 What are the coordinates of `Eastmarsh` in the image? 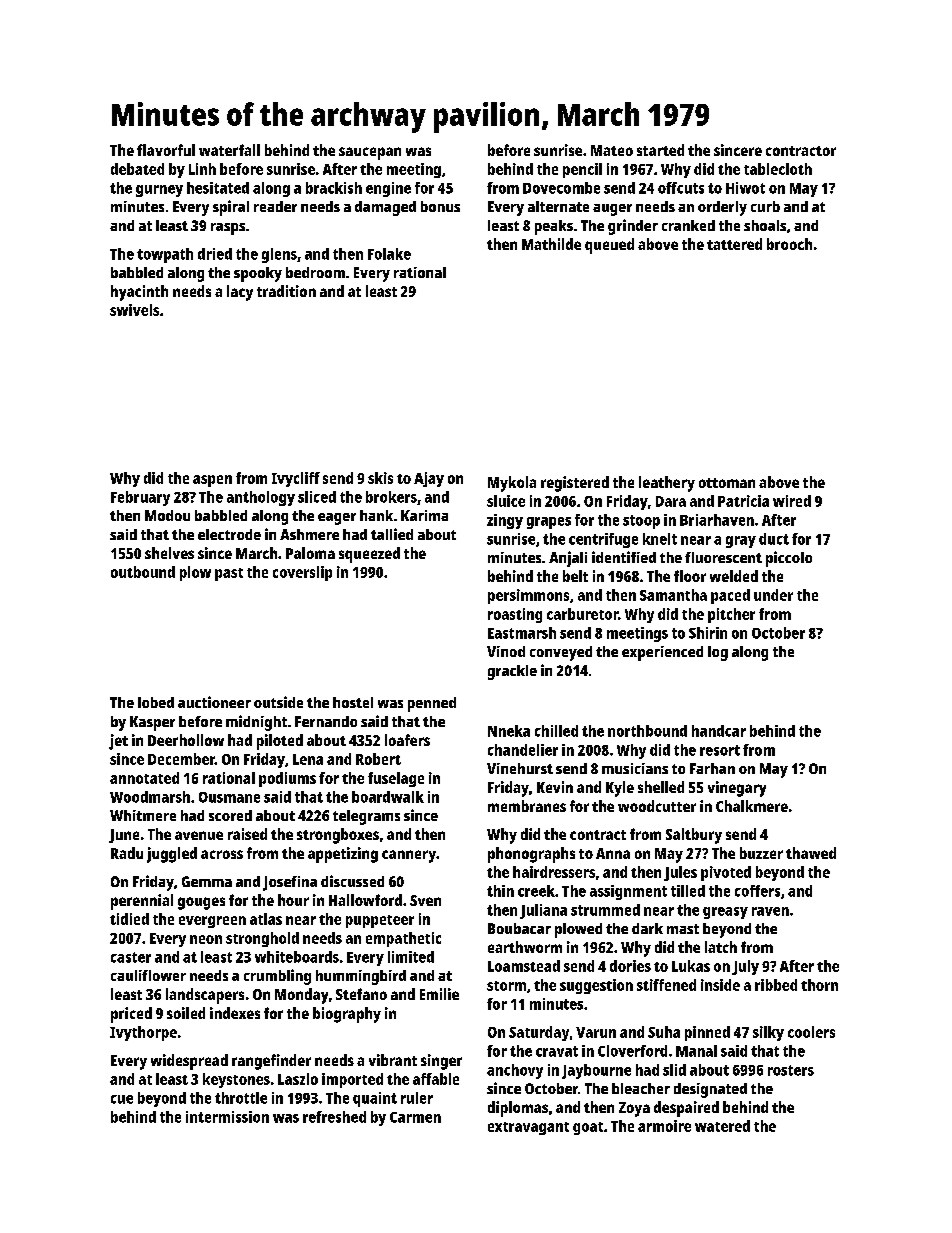 It's located at (522, 633).
